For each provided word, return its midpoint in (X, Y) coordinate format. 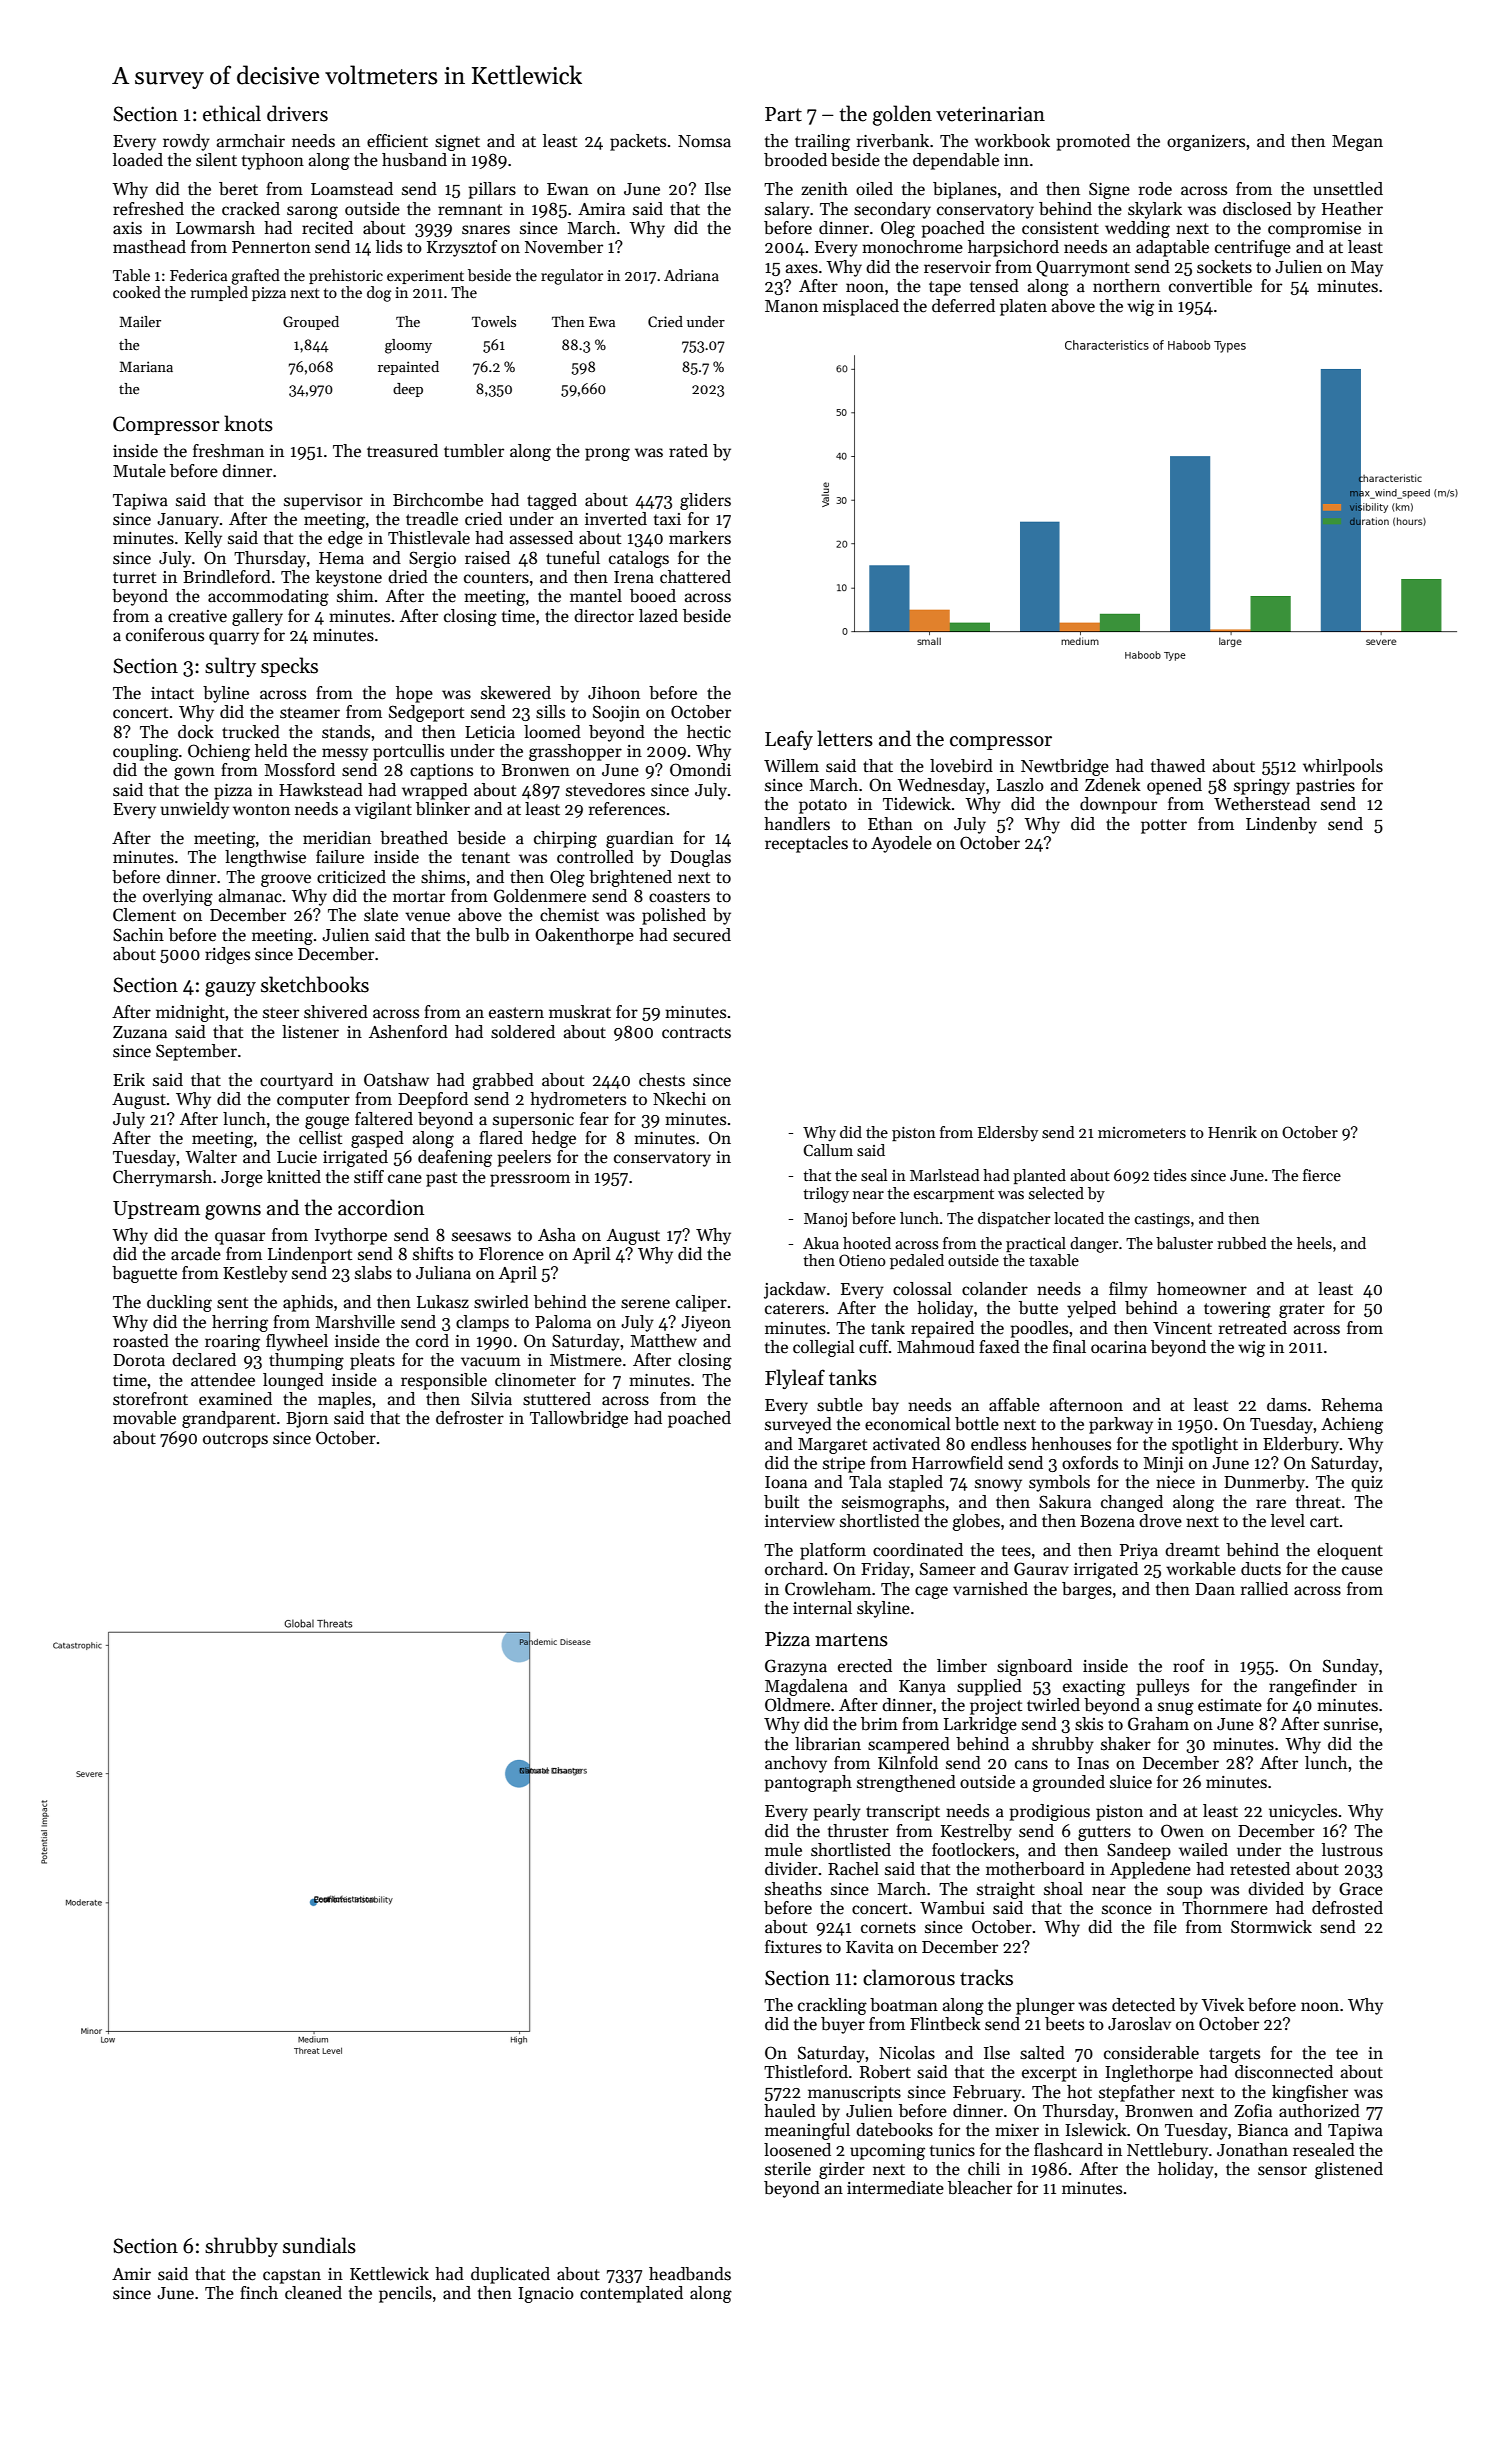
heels (1314, 1243)
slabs (373, 1273)
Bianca (1263, 2130)
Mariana (146, 366)
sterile (788, 2169)
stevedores (605, 790)
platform (833, 1551)
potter (1164, 826)
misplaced (861, 307)
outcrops (235, 1440)
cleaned (313, 2293)
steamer (310, 713)
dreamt (1192, 1550)
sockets (1224, 267)
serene (645, 1304)
